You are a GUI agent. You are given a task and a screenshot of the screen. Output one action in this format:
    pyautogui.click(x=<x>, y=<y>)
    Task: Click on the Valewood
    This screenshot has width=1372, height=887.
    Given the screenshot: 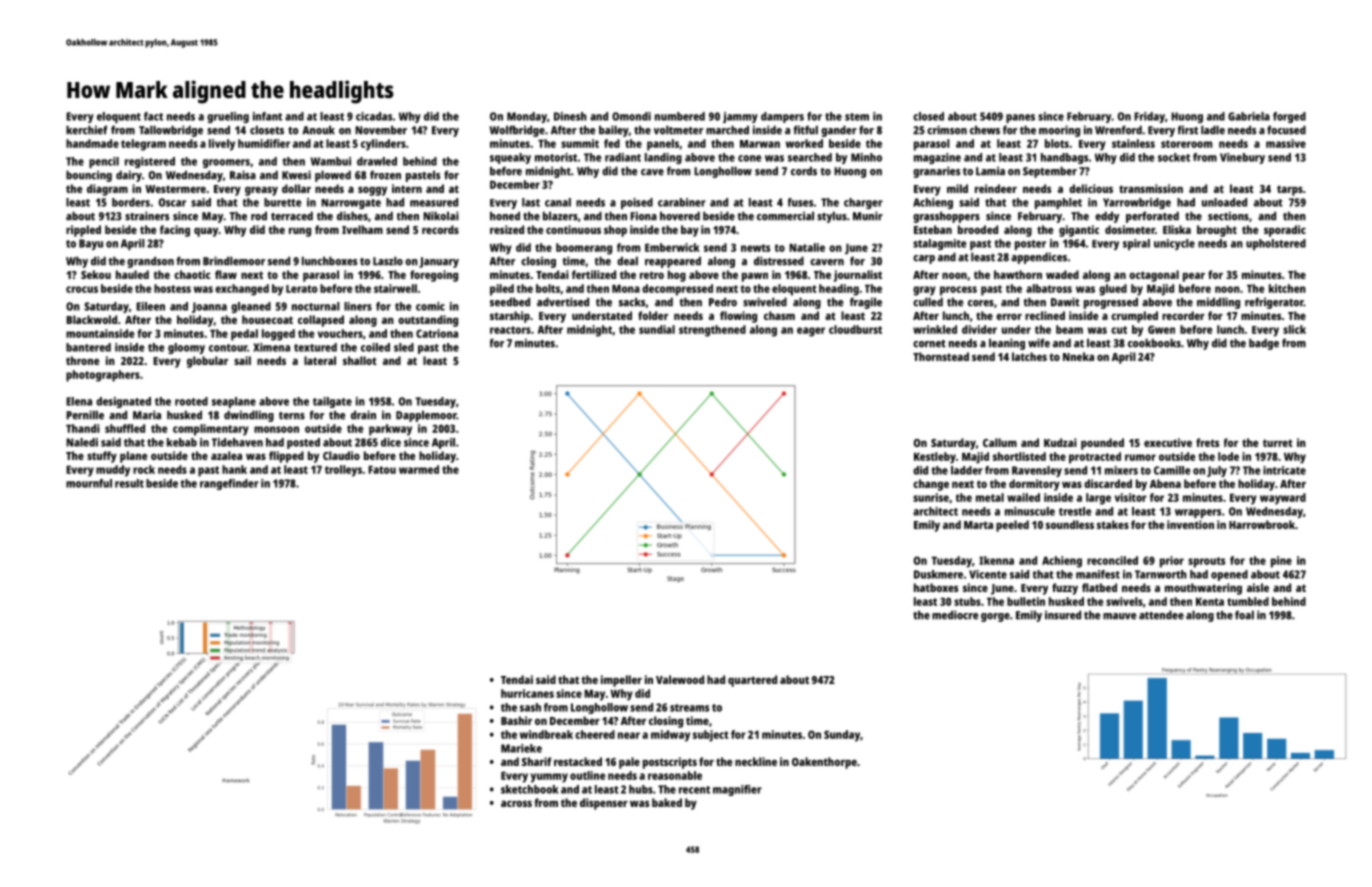 What is the action you would take?
    pyautogui.click(x=680, y=679)
